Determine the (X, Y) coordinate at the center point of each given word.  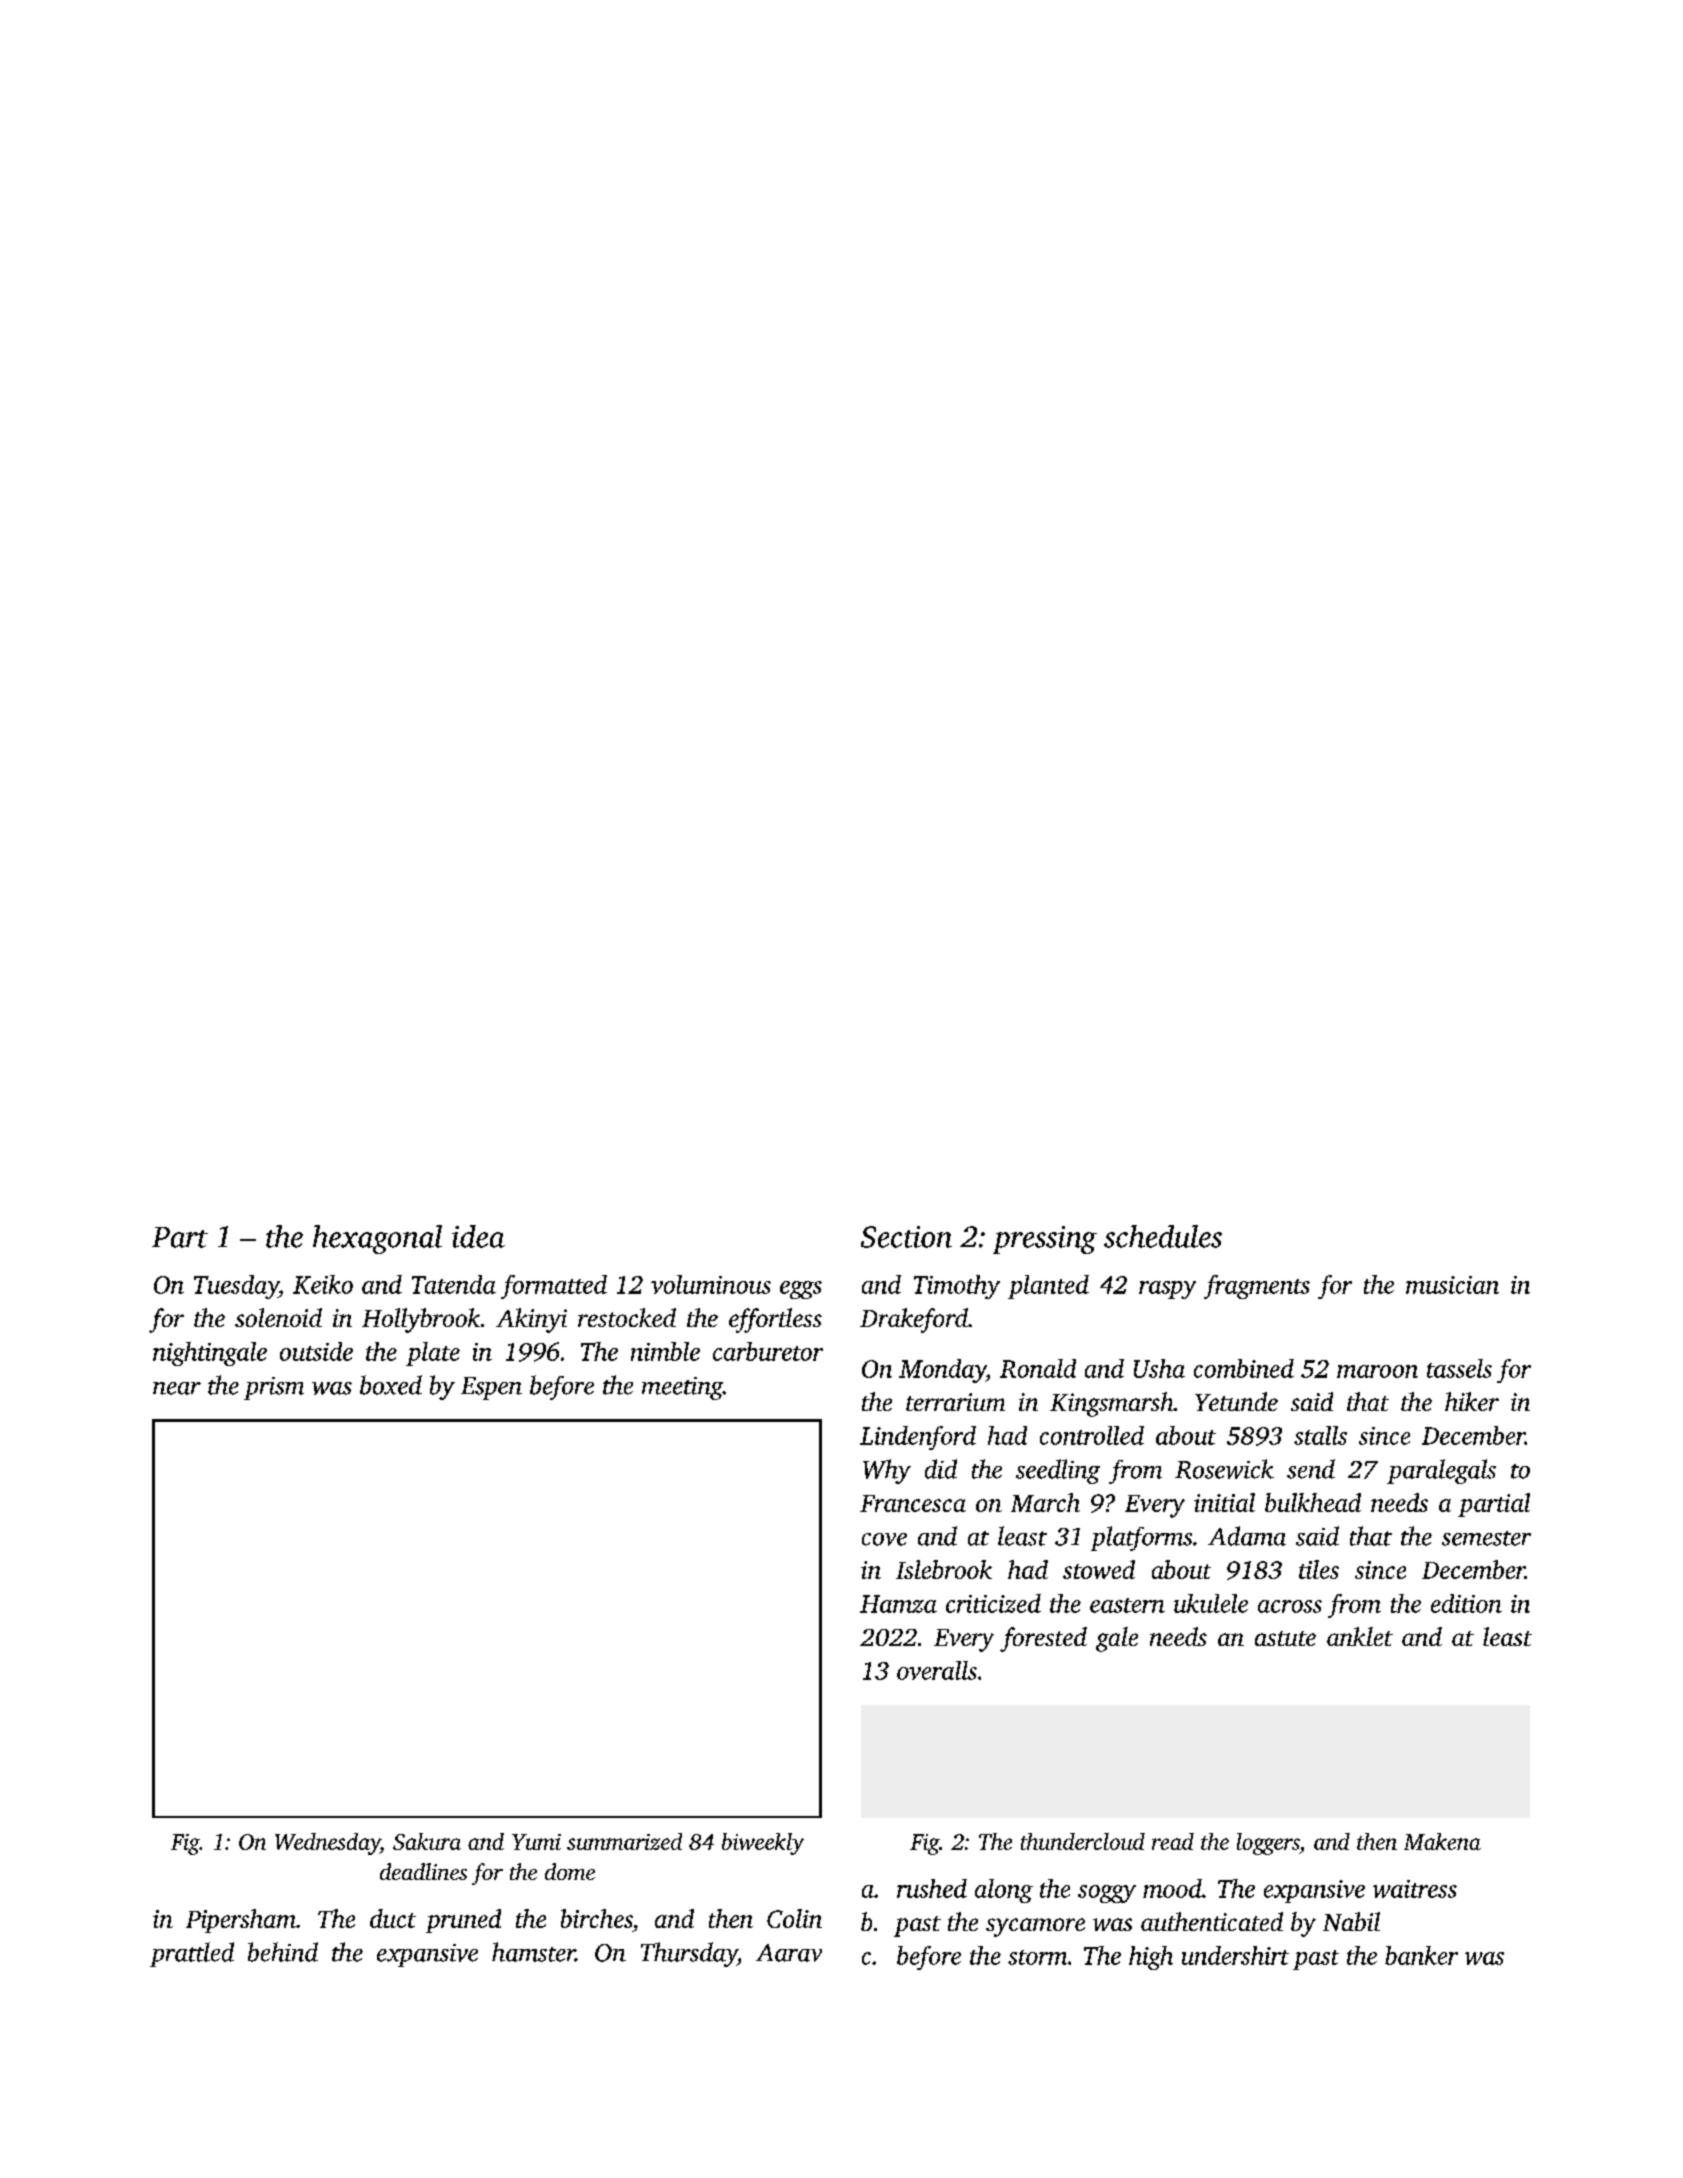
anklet (1360, 1636)
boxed (391, 1385)
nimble (665, 1351)
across (1290, 1606)
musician (1452, 1285)
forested (1043, 1639)
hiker (1472, 1401)
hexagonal (377, 1239)
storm (1037, 1957)
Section (906, 1237)
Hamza (898, 1604)
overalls (937, 1670)
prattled (192, 1954)
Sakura (427, 1841)
